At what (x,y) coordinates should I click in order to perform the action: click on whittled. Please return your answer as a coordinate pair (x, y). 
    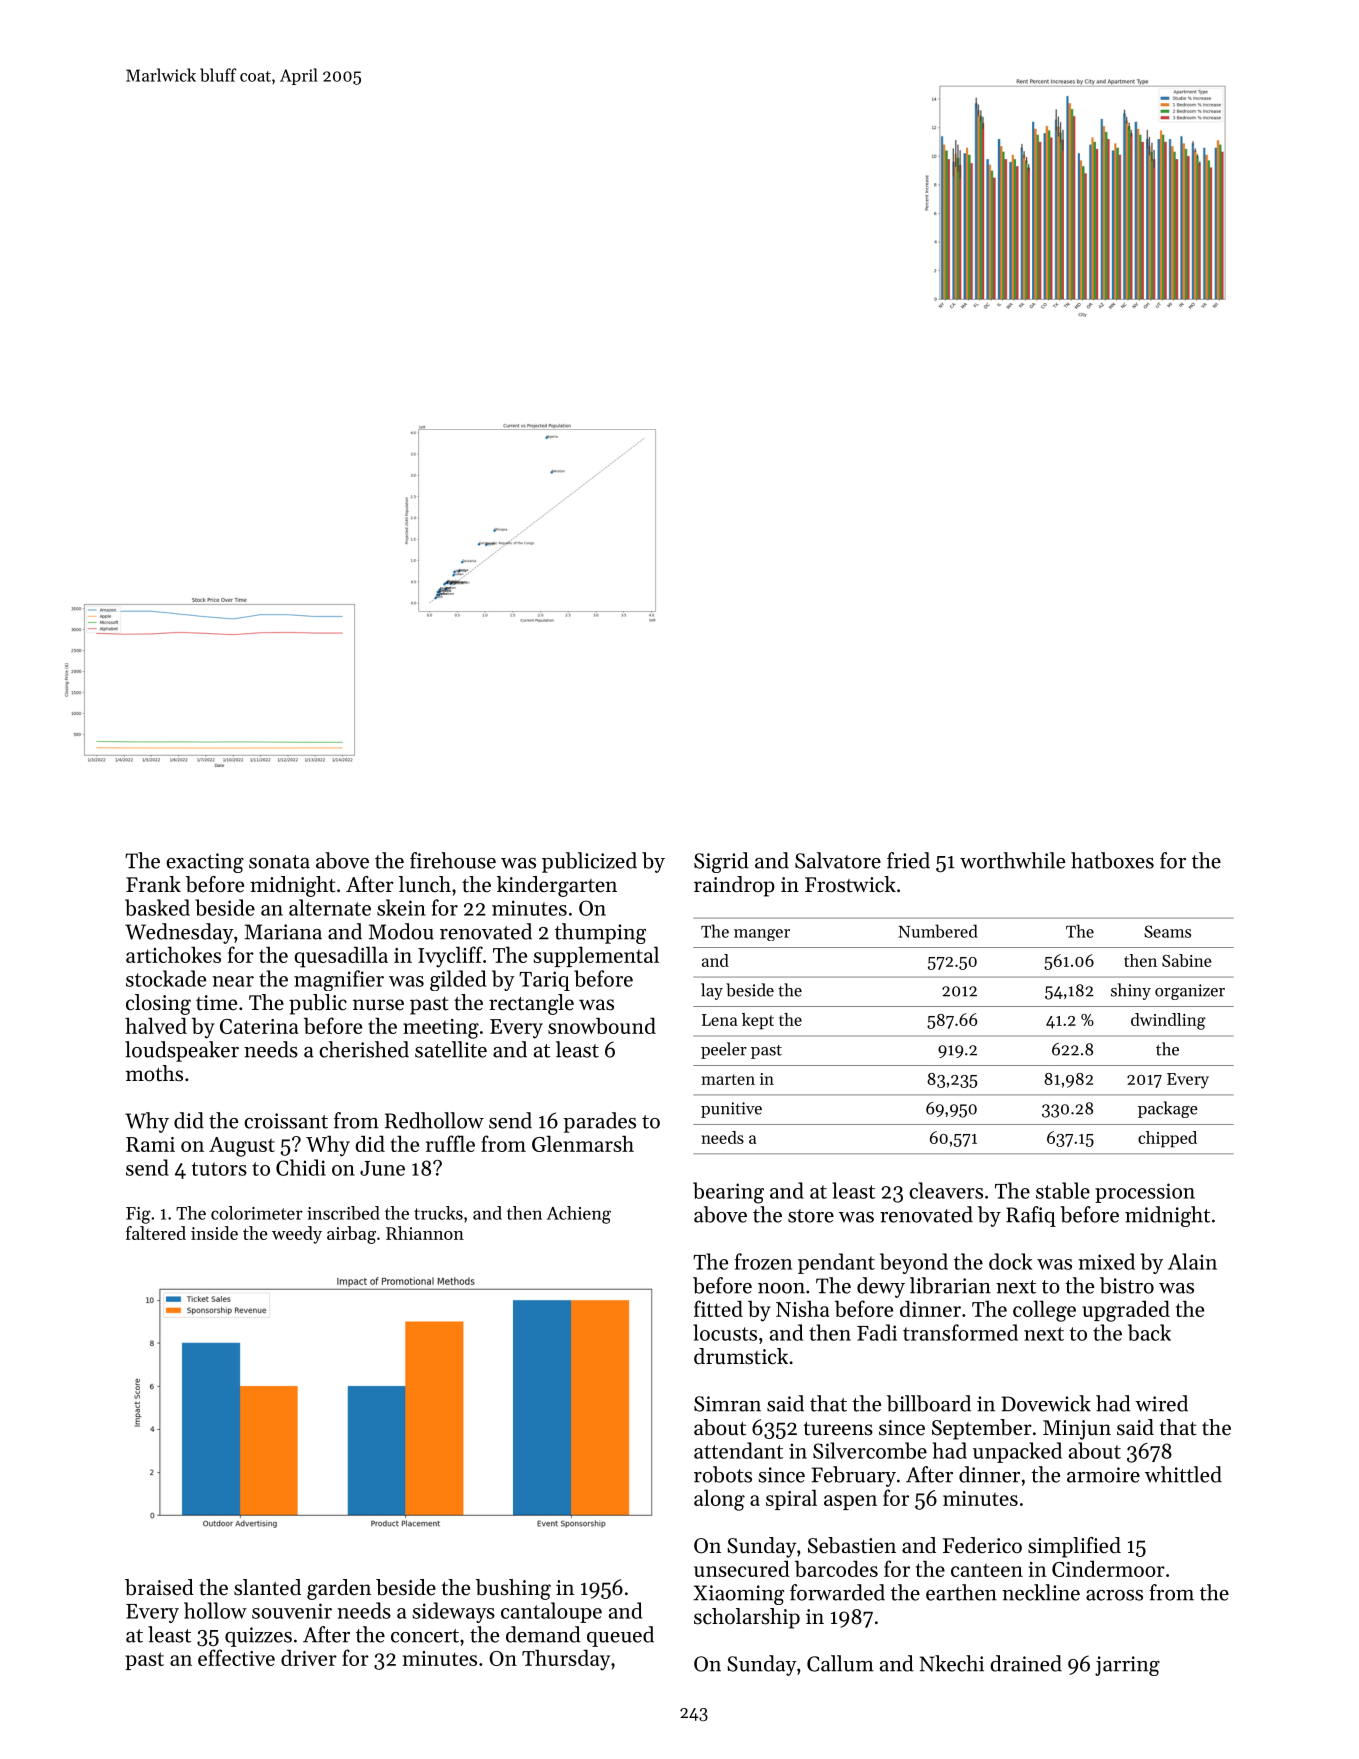
    Looking at the image, I should click on (1183, 1474).
